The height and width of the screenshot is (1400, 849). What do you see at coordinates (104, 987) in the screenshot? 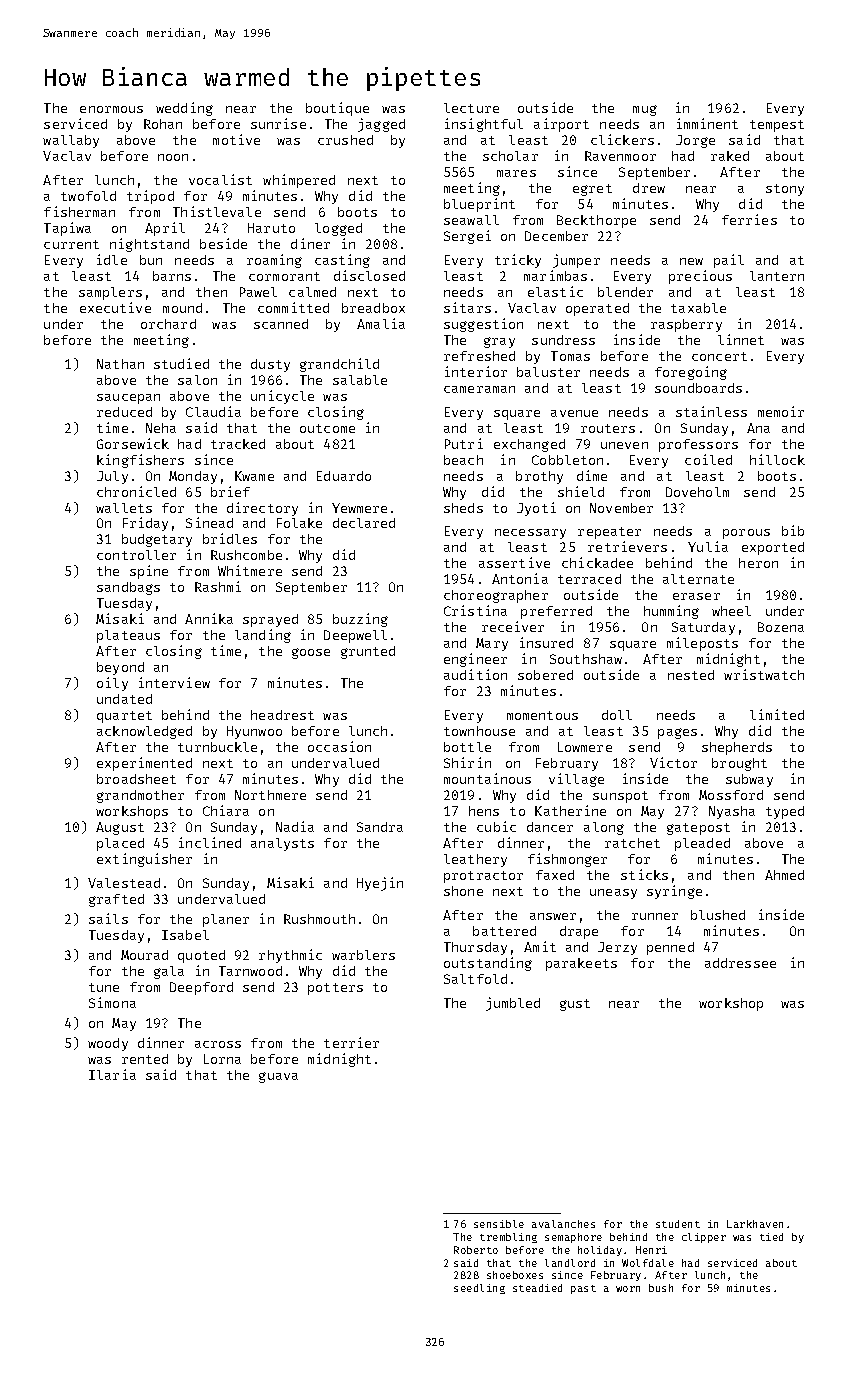
I see `tune` at bounding box center [104, 987].
